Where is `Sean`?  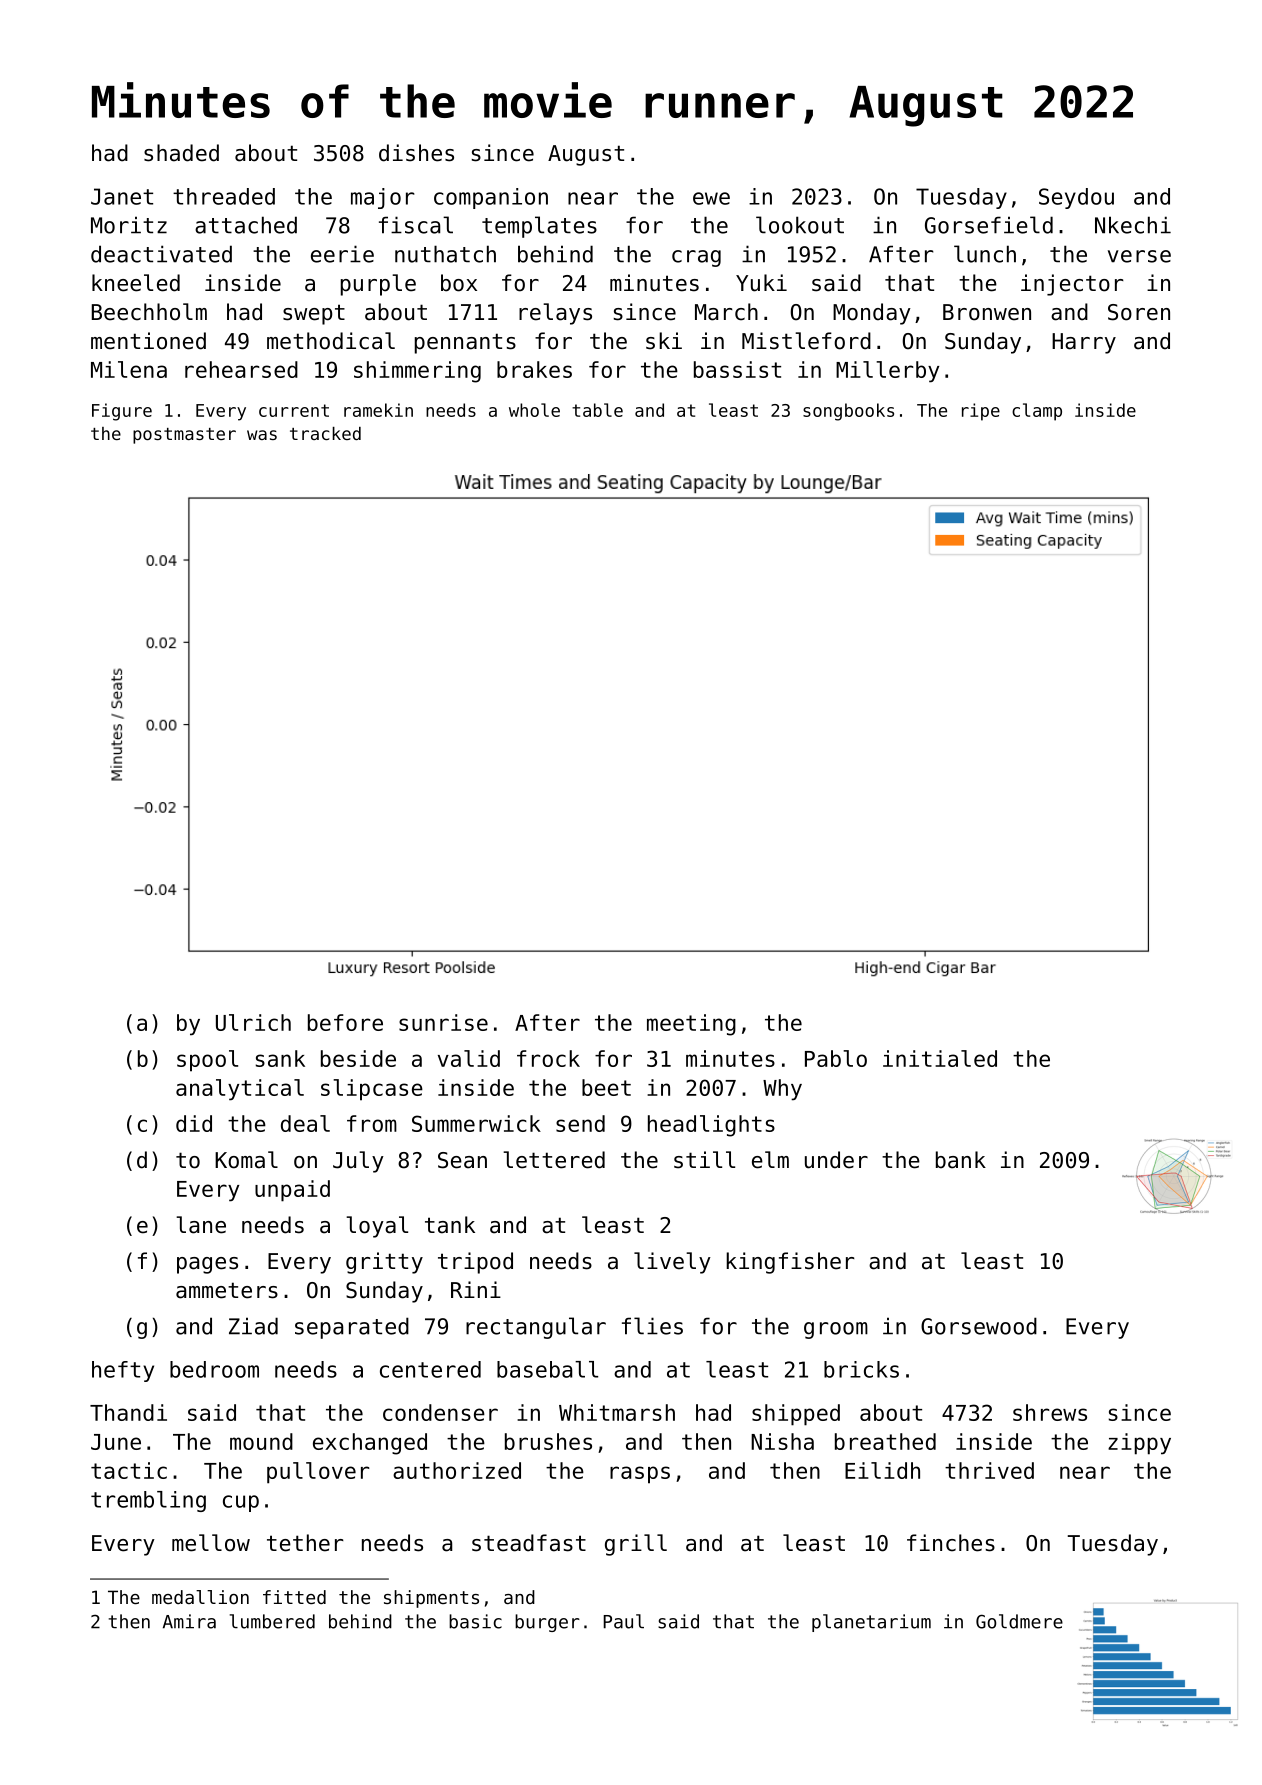
Sean is located at coordinates (462, 1160).
